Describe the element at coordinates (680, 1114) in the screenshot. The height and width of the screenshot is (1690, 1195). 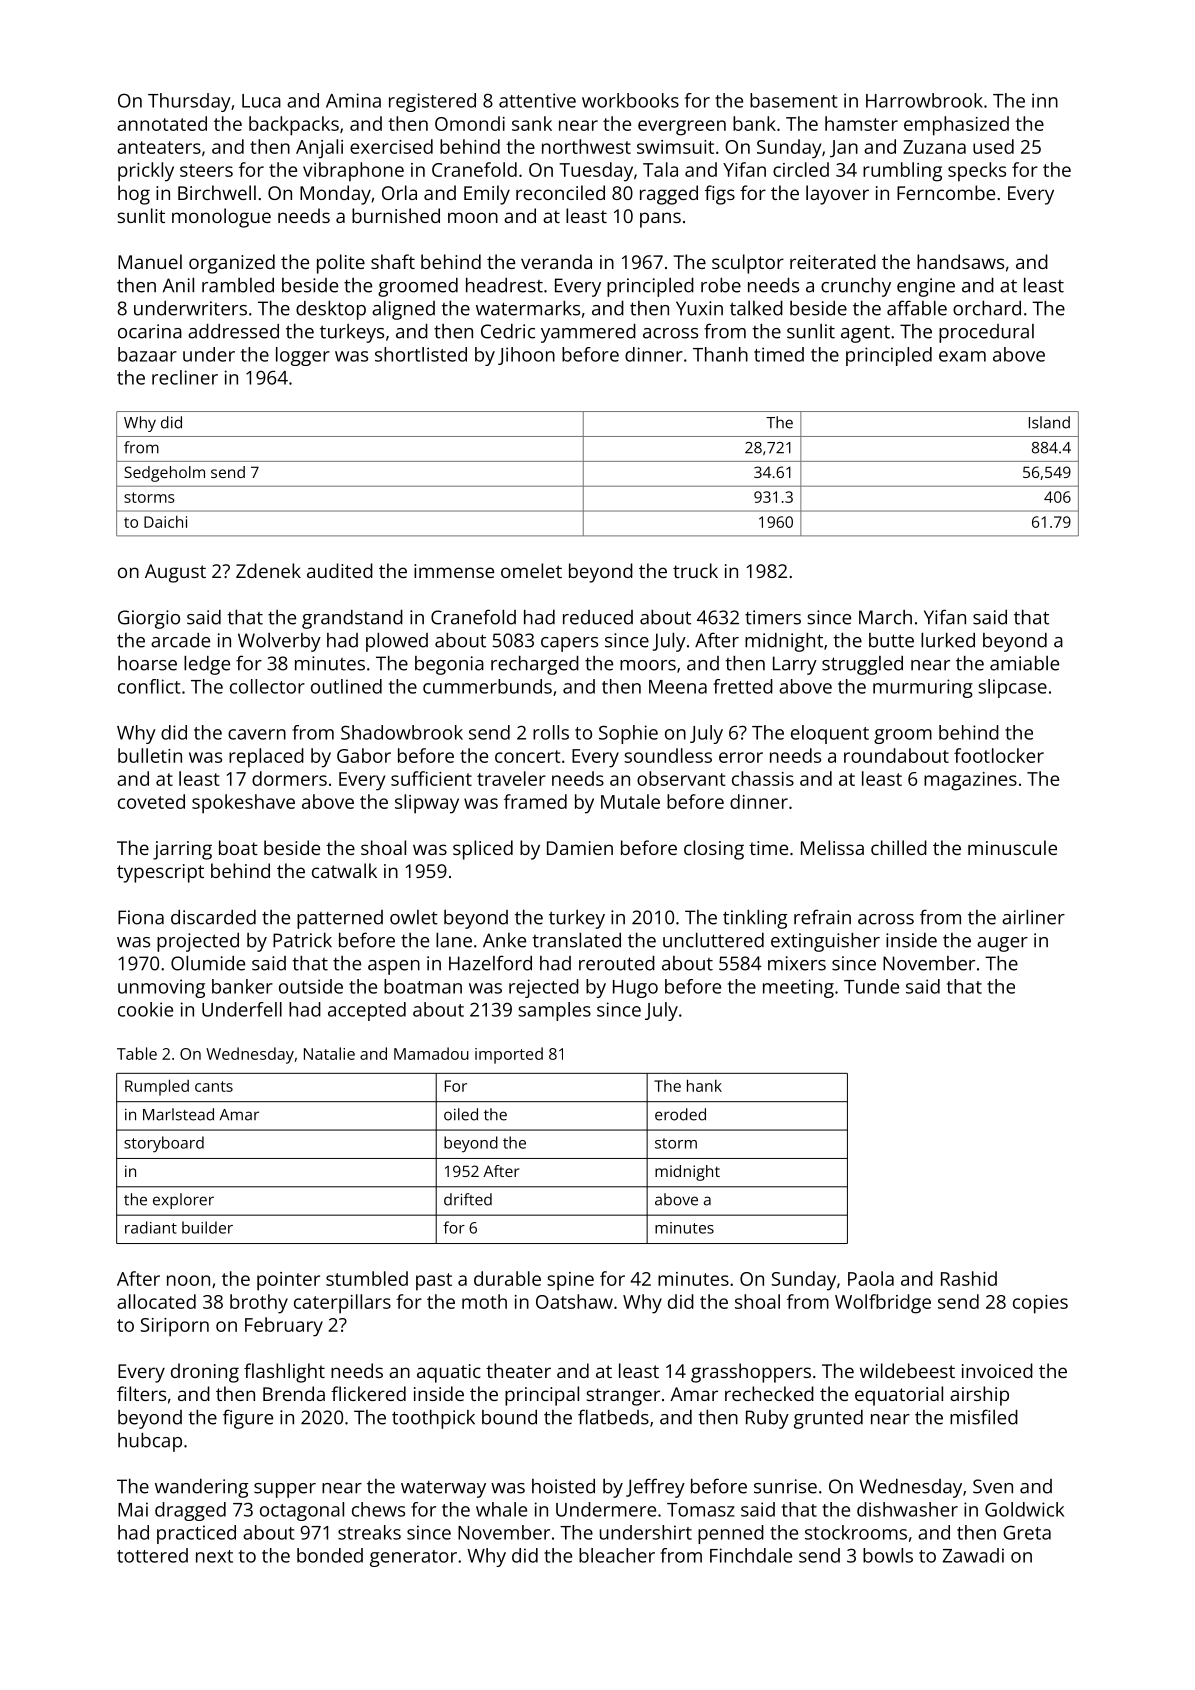
I see `eroded` at that location.
